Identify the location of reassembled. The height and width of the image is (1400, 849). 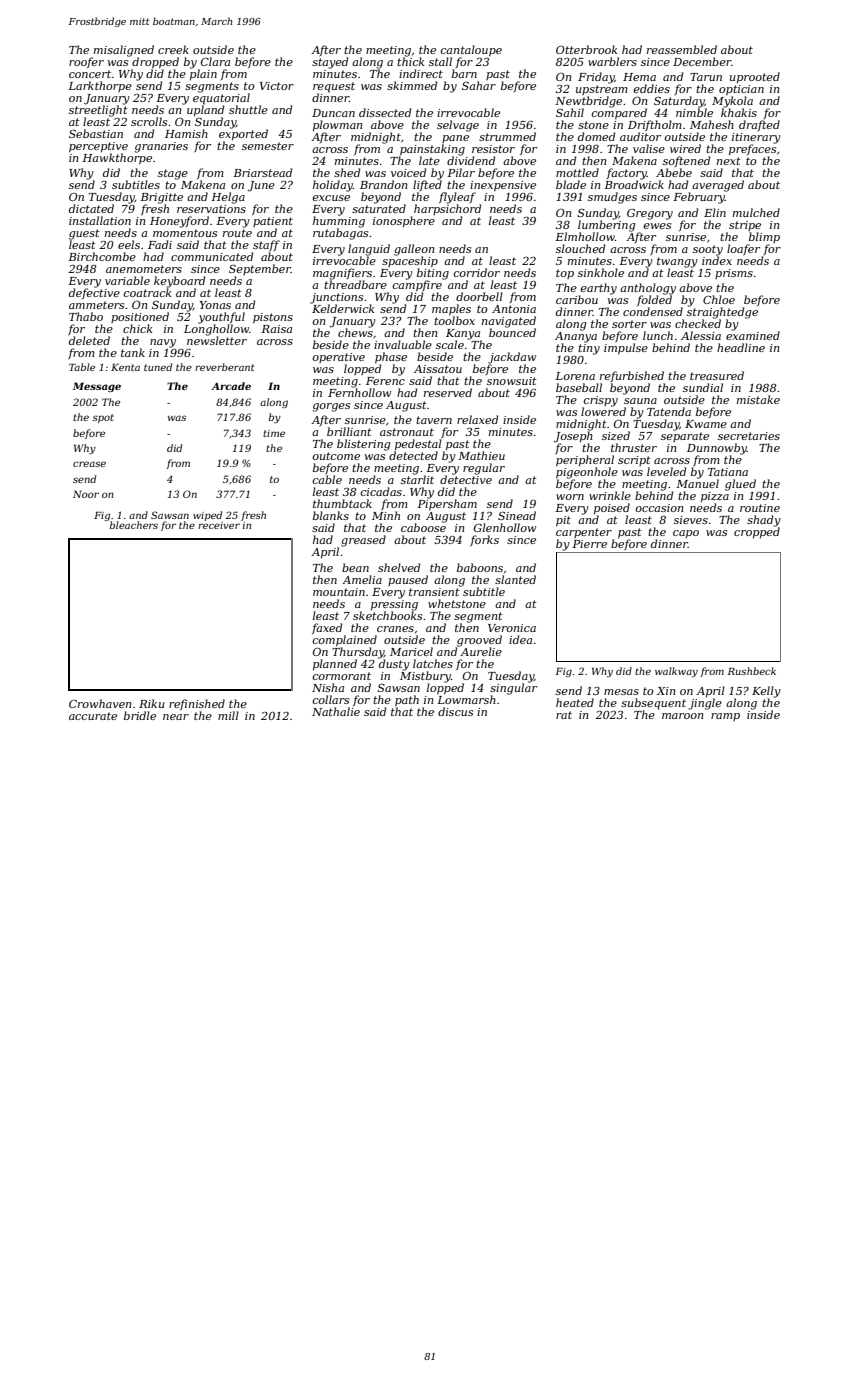
(682, 49).
